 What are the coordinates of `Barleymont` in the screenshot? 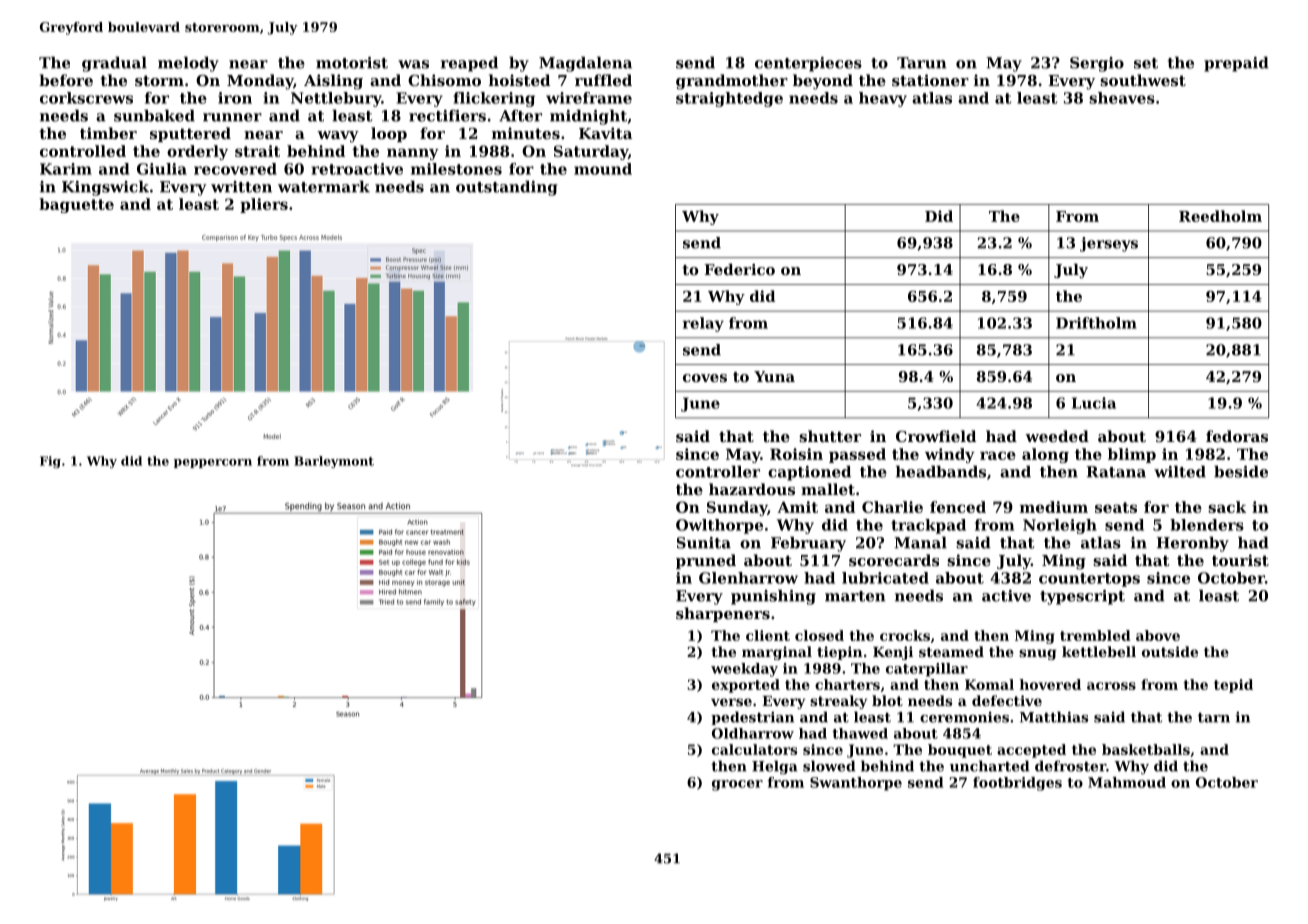 It's located at (334, 462).
